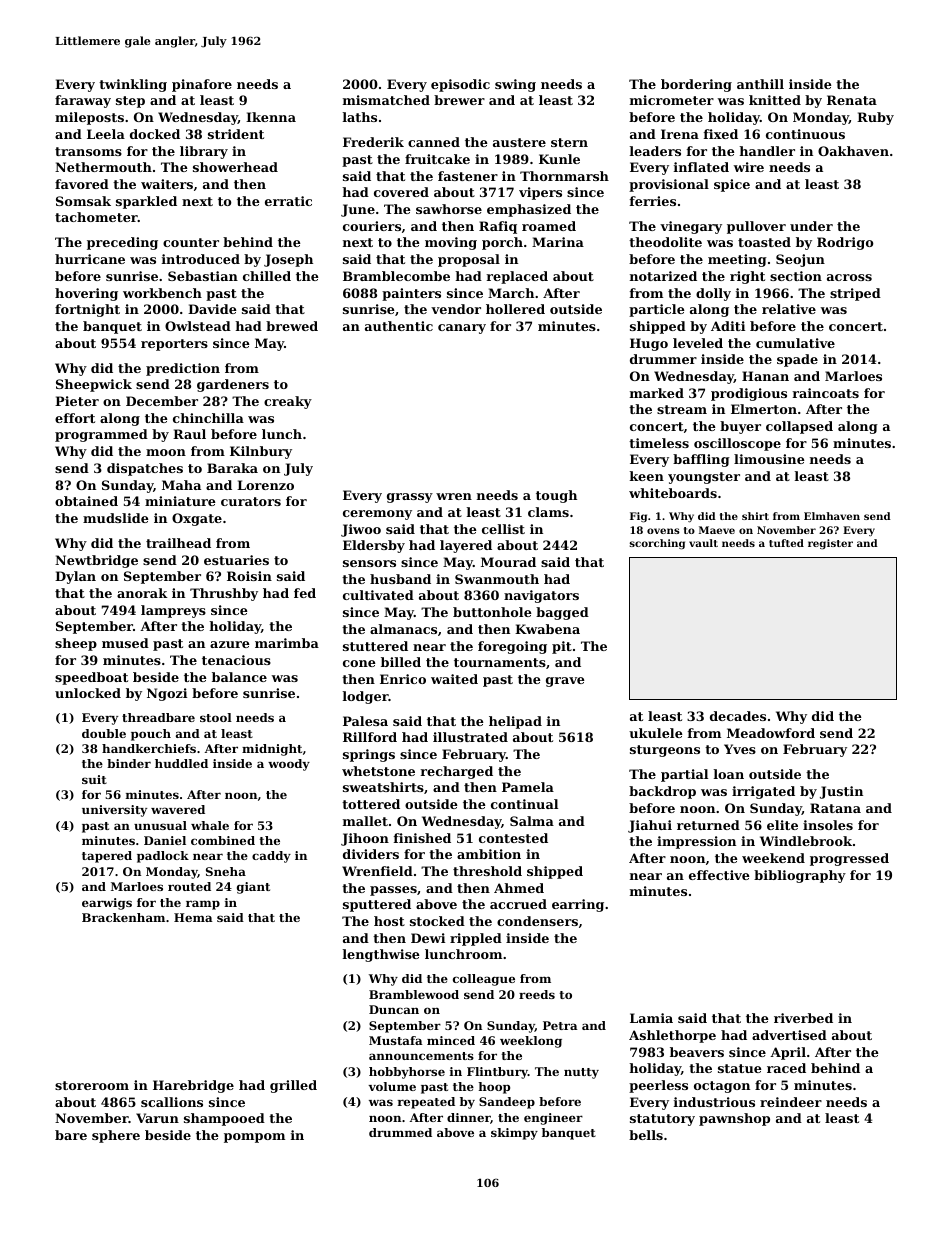 The width and height of the document is (952, 1233). What do you see at coordinates (765, 376) in the document?
I see `Hanan` at bounding box center [765, 376].
